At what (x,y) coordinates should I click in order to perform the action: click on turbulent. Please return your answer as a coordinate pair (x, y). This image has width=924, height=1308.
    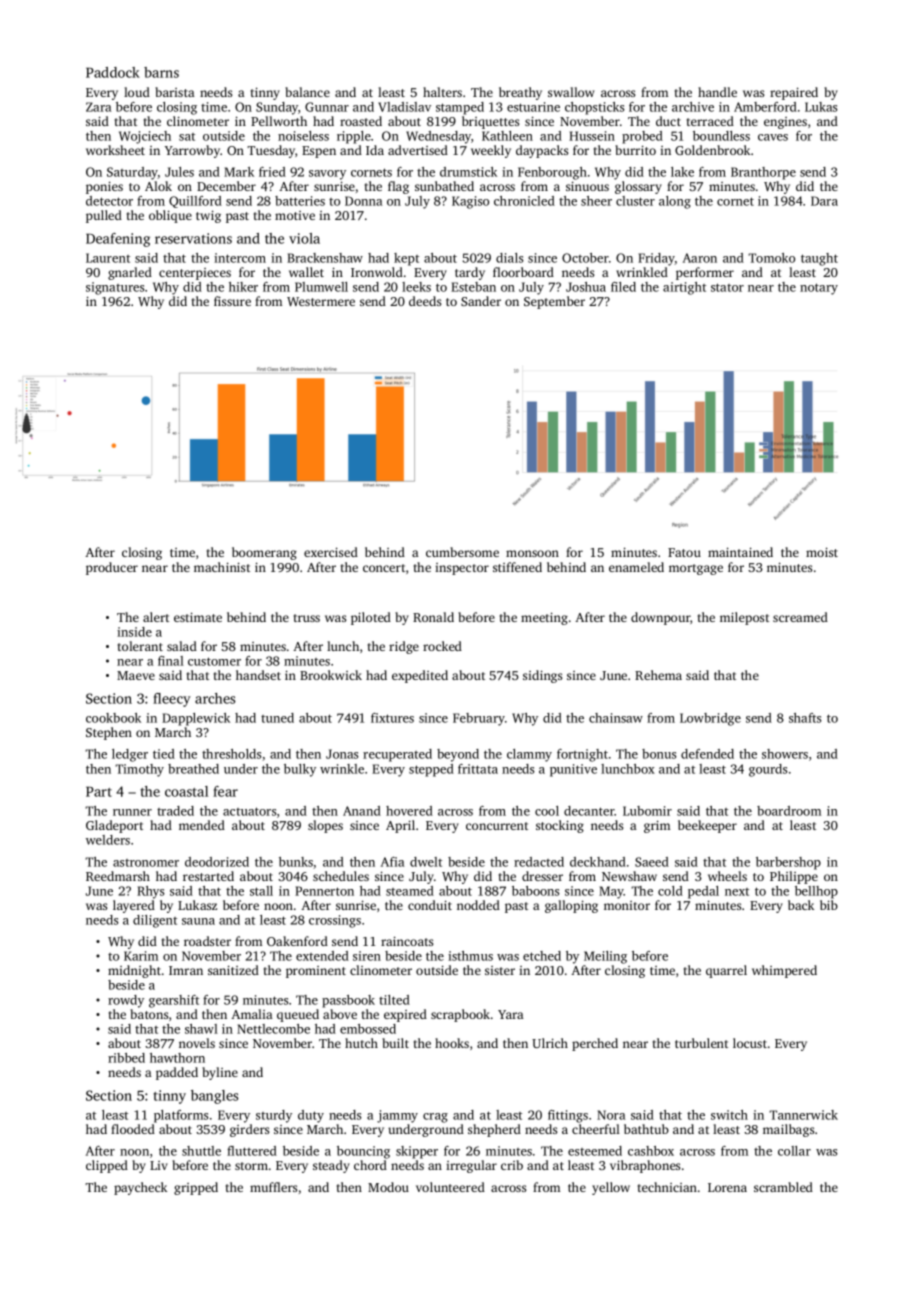
    Looking at the image, I should click on (701, 1043).
